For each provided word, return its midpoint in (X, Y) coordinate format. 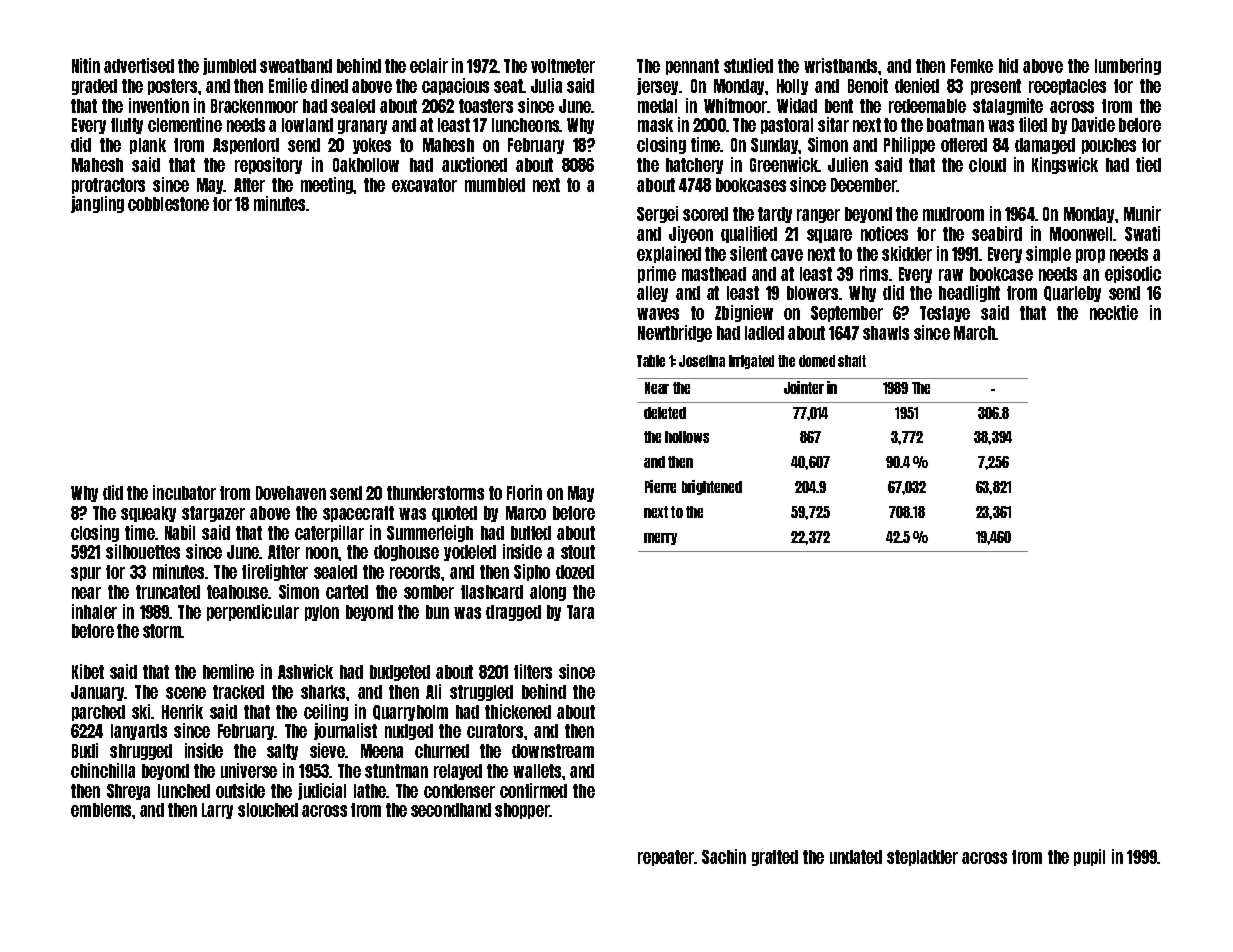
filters (533, 671)
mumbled (495, 185)
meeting (327, 185)
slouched (268, 810)
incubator (184, 492)
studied (748, 65)
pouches (1109, 146)
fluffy (127, 126)
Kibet (88, 671)
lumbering (1128, 66)
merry (660, 539)
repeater (666, 858)
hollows (687, 437)
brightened (712, 487)
